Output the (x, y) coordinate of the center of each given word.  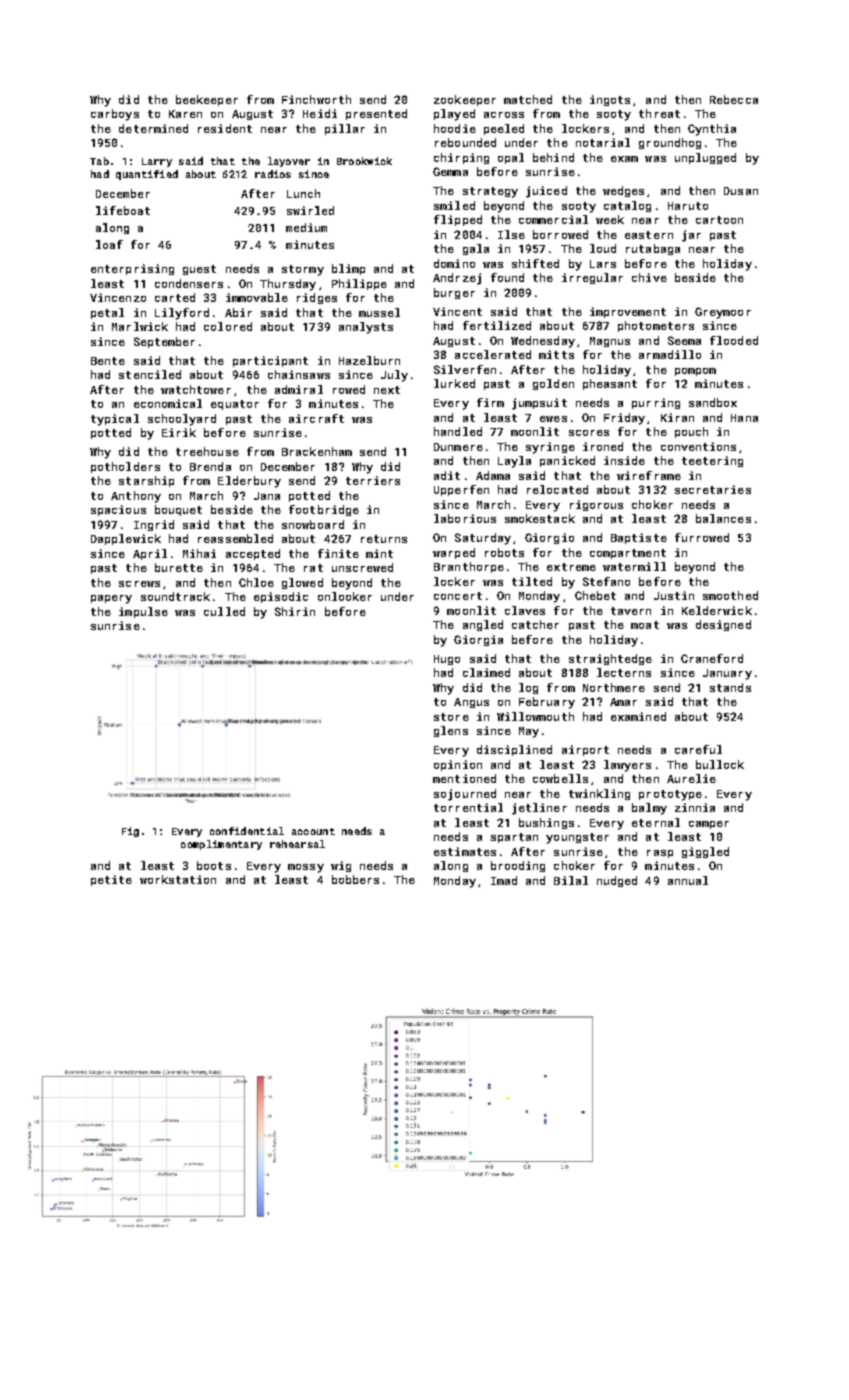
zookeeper (465, 100)
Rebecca (734, 99)
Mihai (199, 553)
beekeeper (207, 100)
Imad (504, 880)
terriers (373, 480)
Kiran (677, 417)
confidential (247, 831)
